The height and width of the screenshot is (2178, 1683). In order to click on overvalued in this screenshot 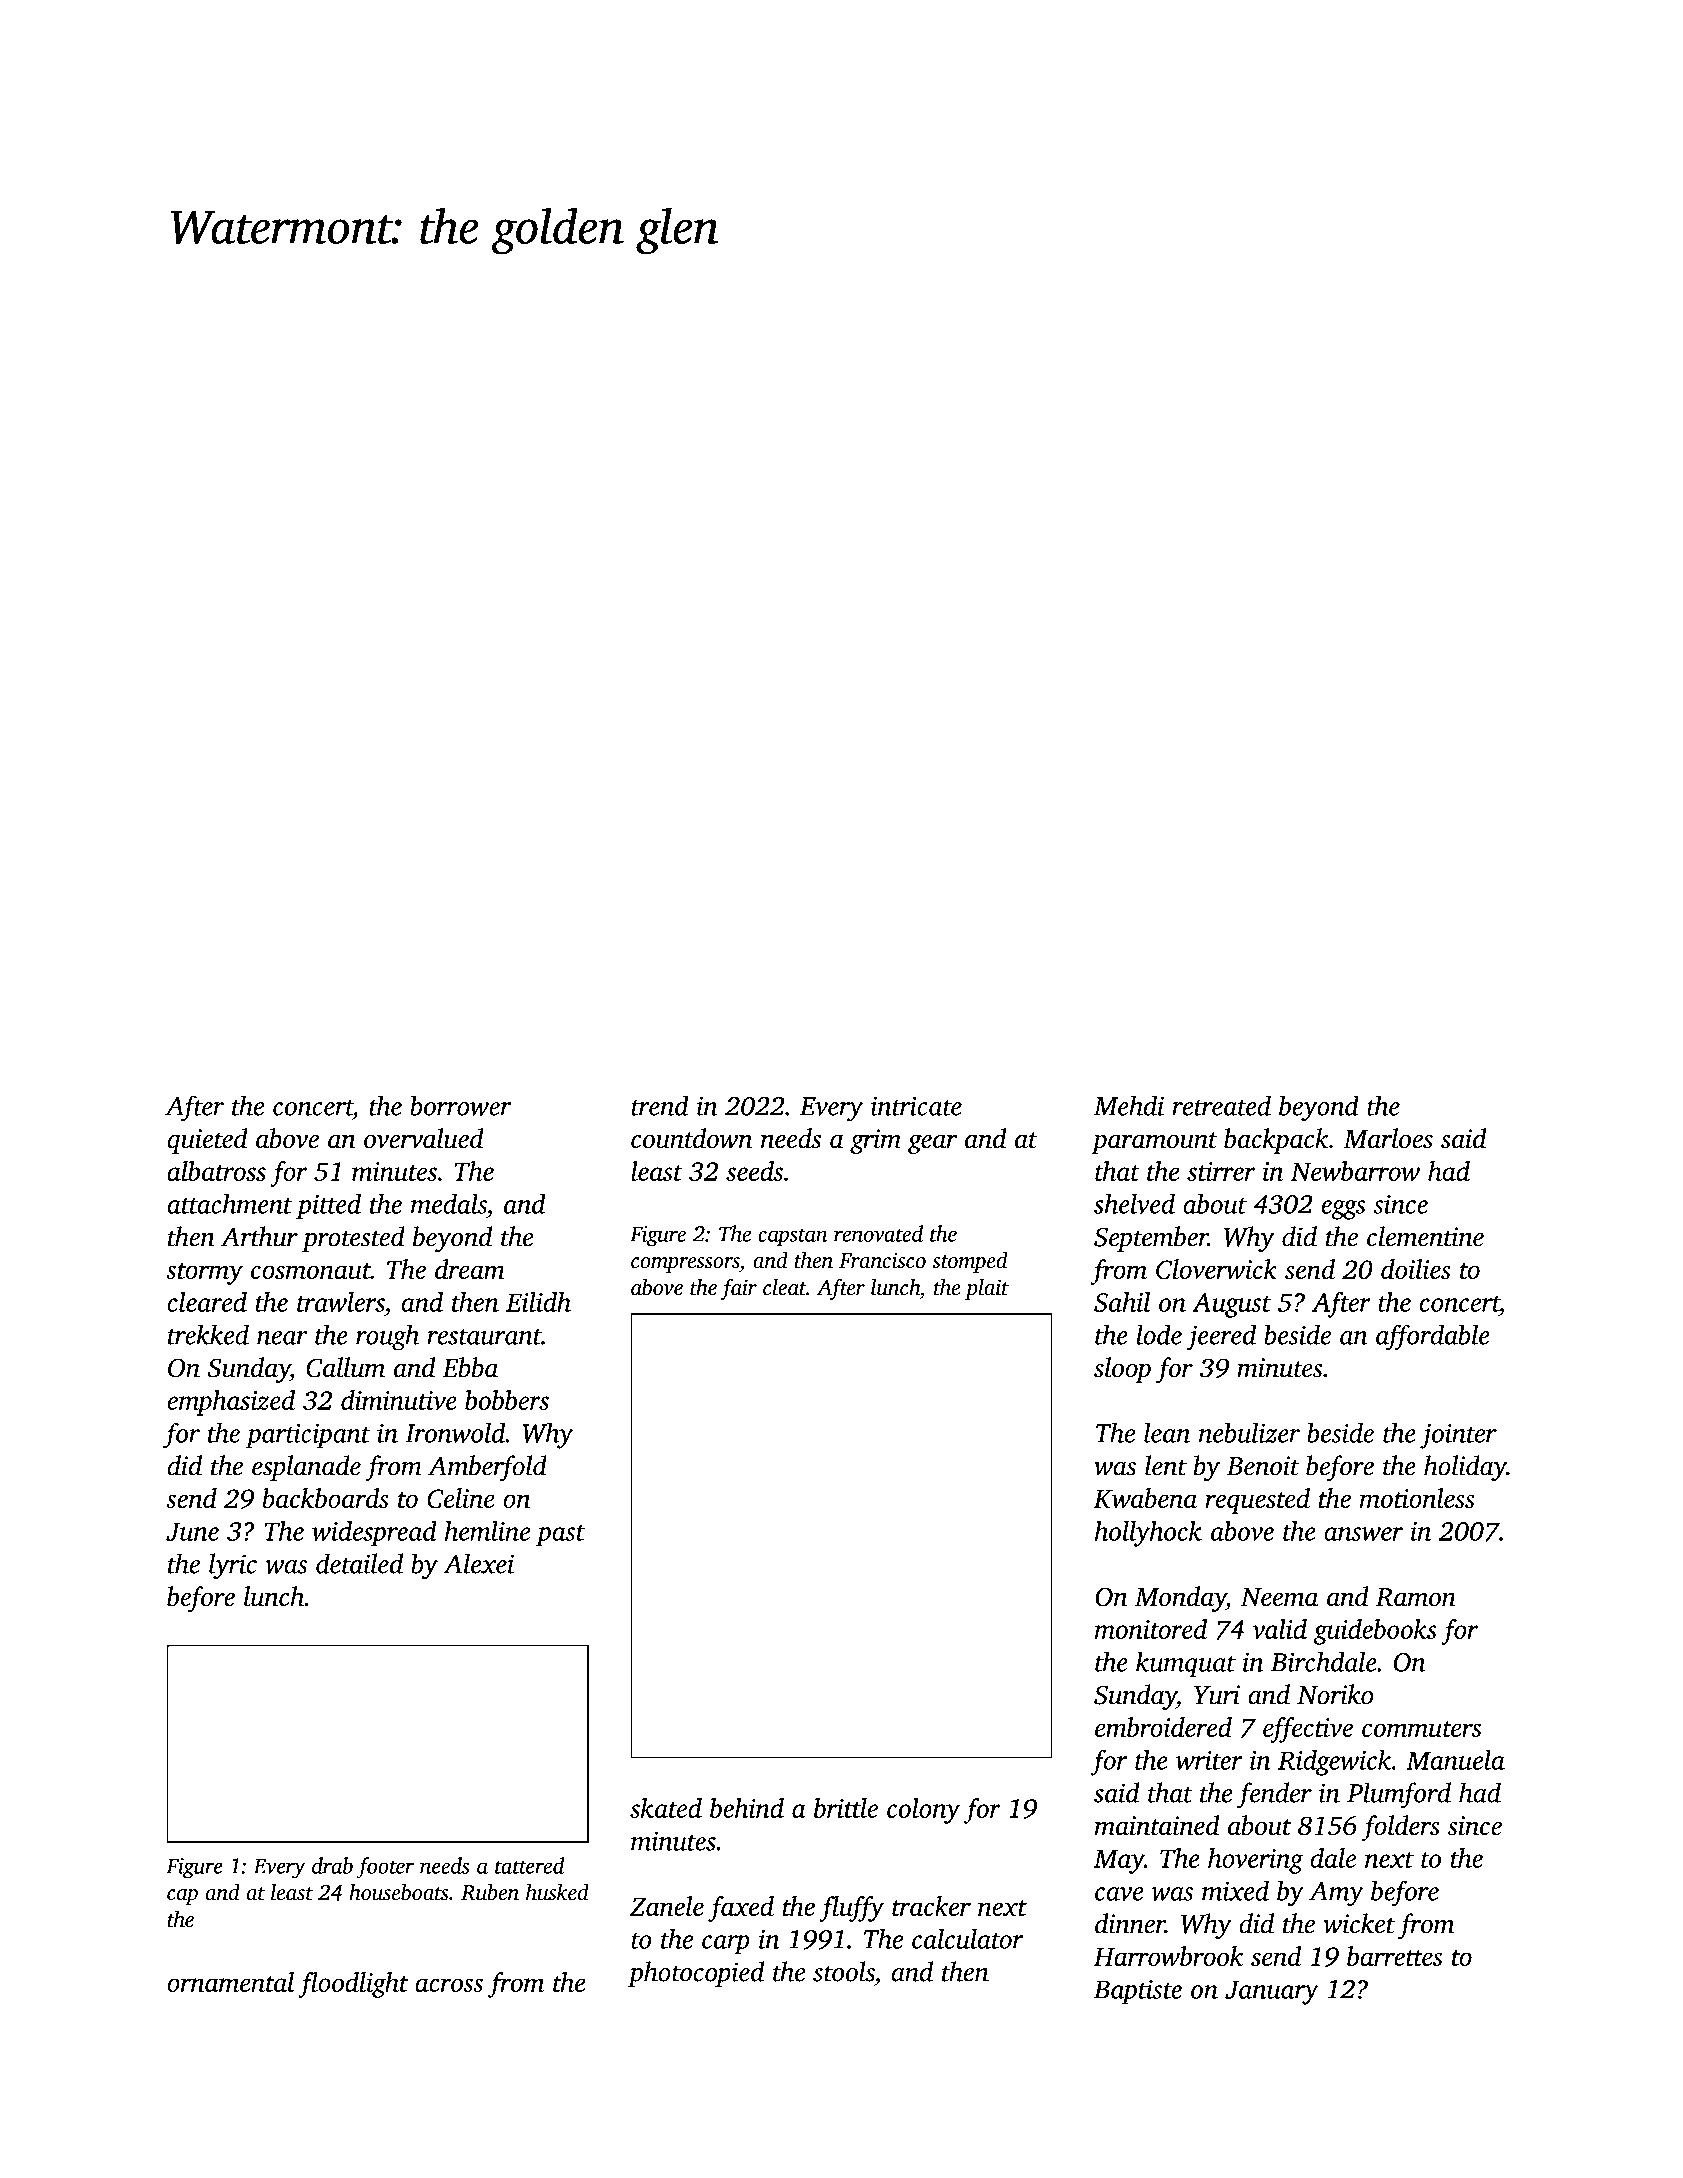, I will do `click(424, 1138)`.
